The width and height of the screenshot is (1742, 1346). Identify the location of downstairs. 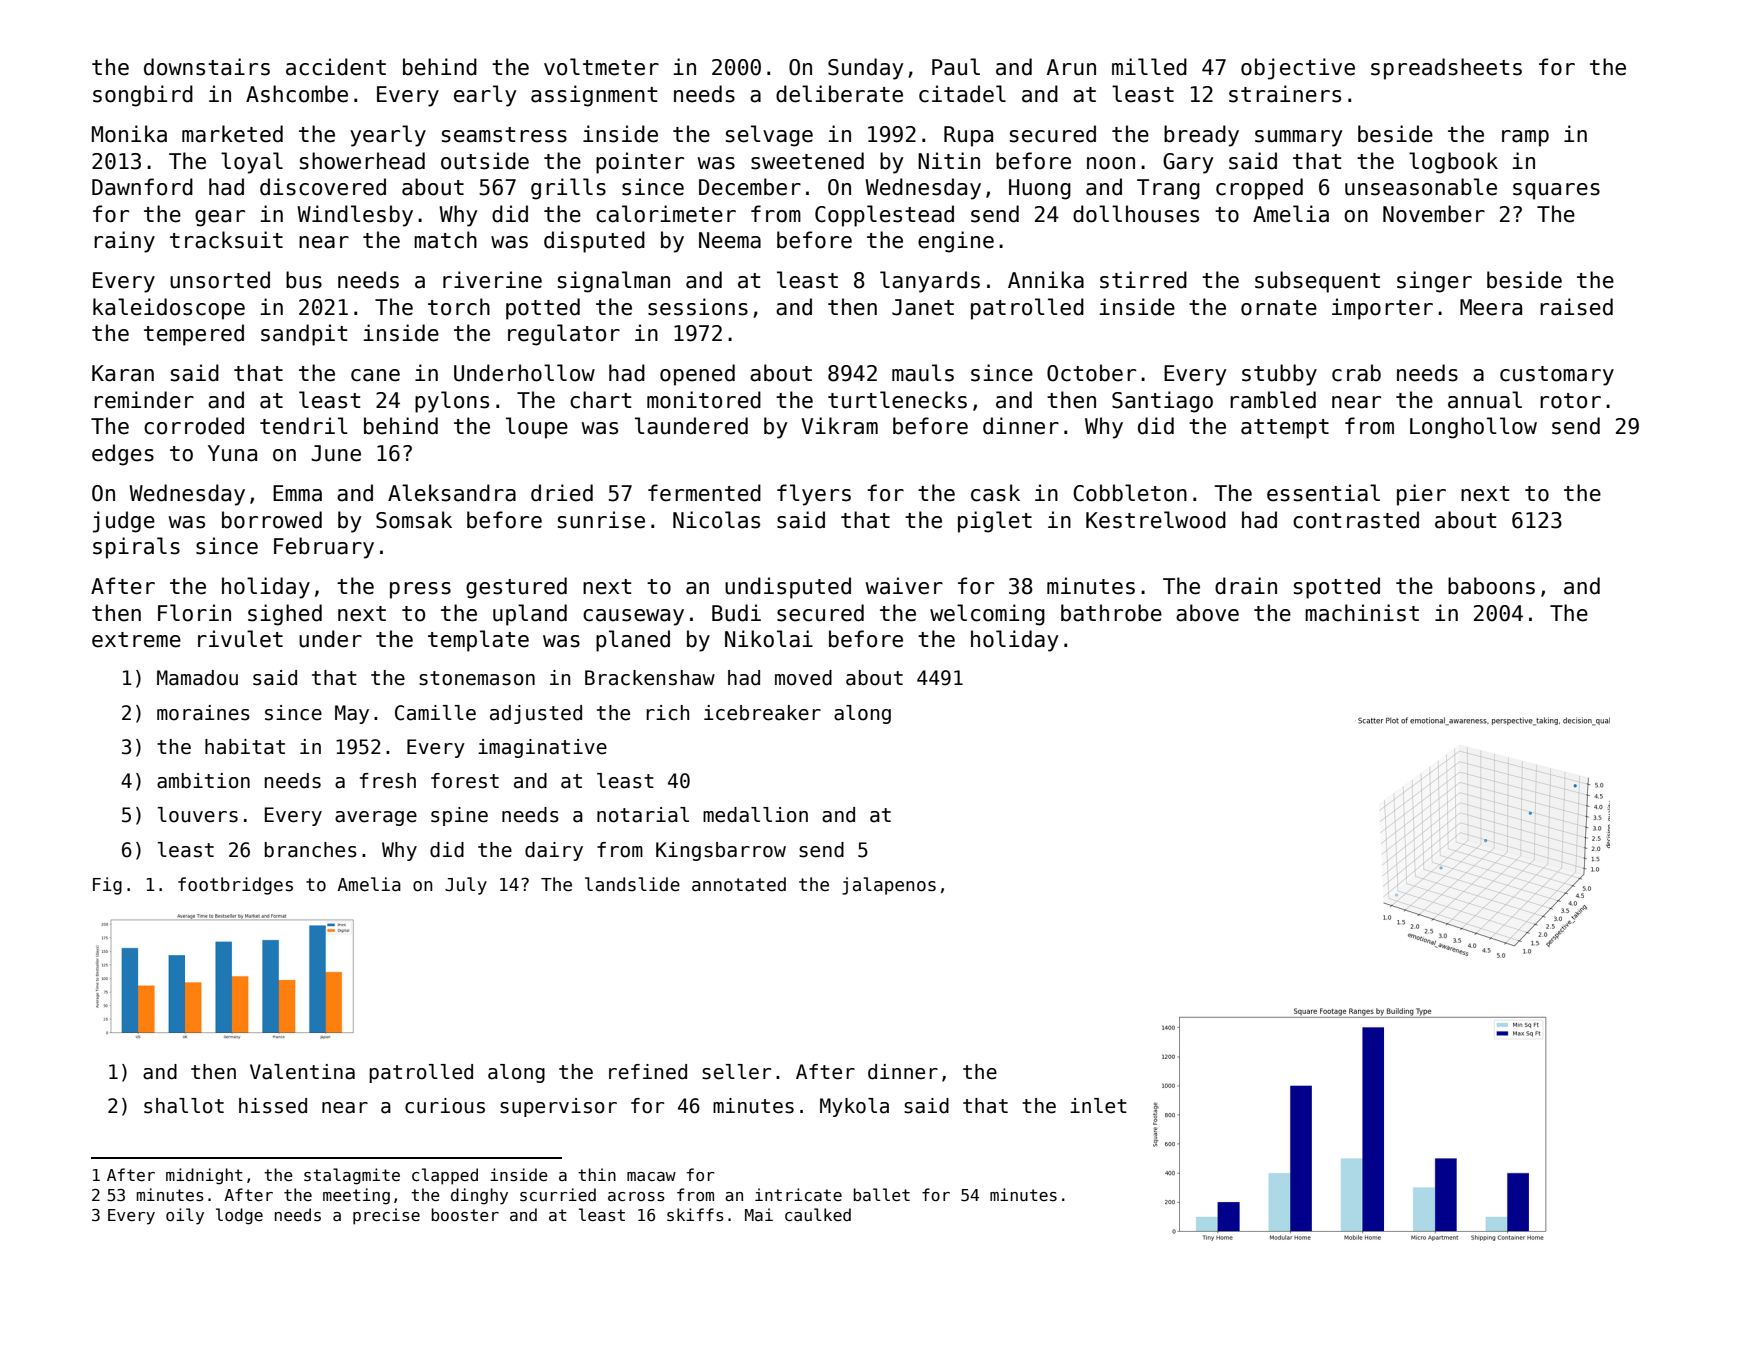
(207, 67).
